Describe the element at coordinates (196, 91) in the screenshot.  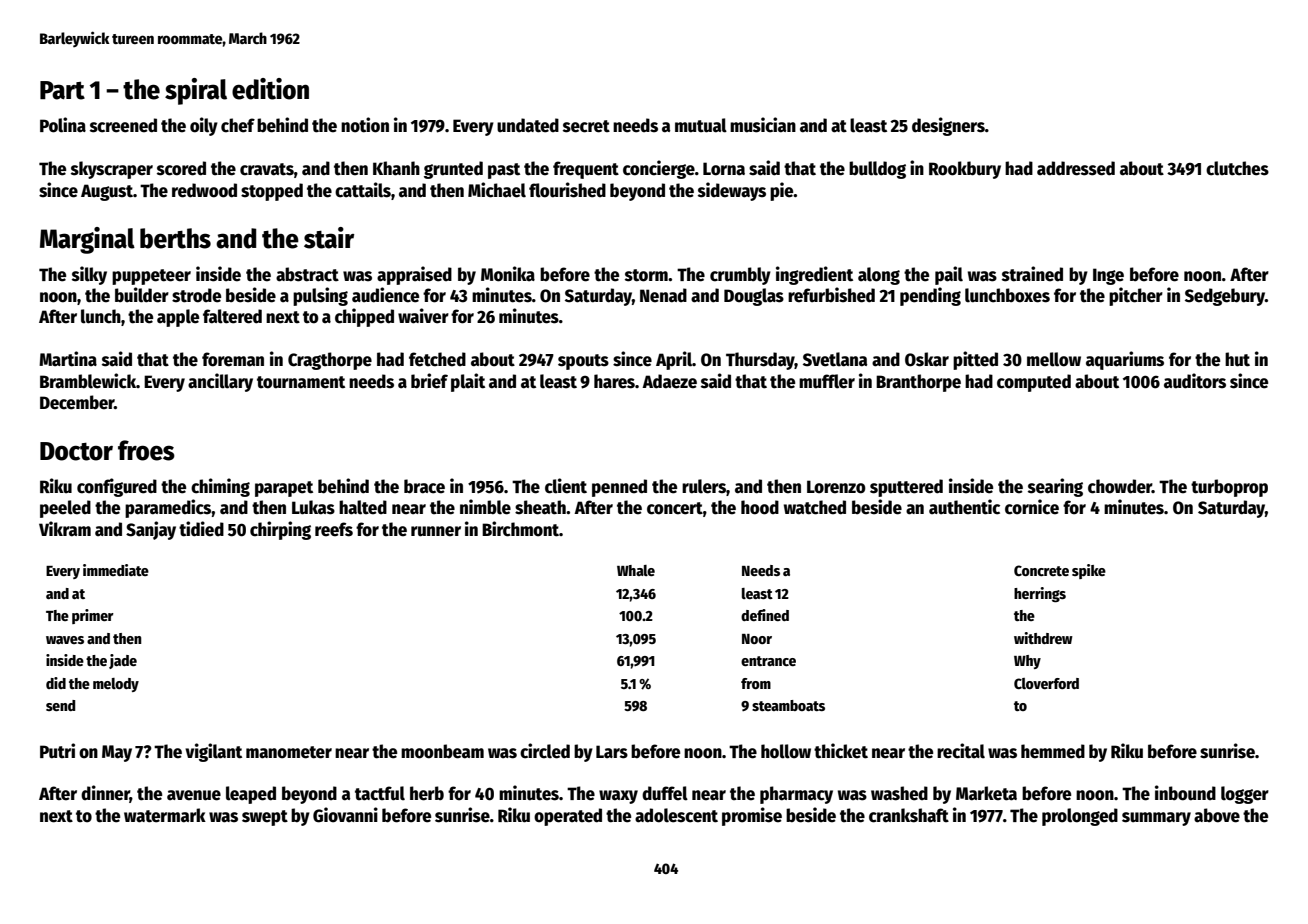
I see `spiral` at that location.
